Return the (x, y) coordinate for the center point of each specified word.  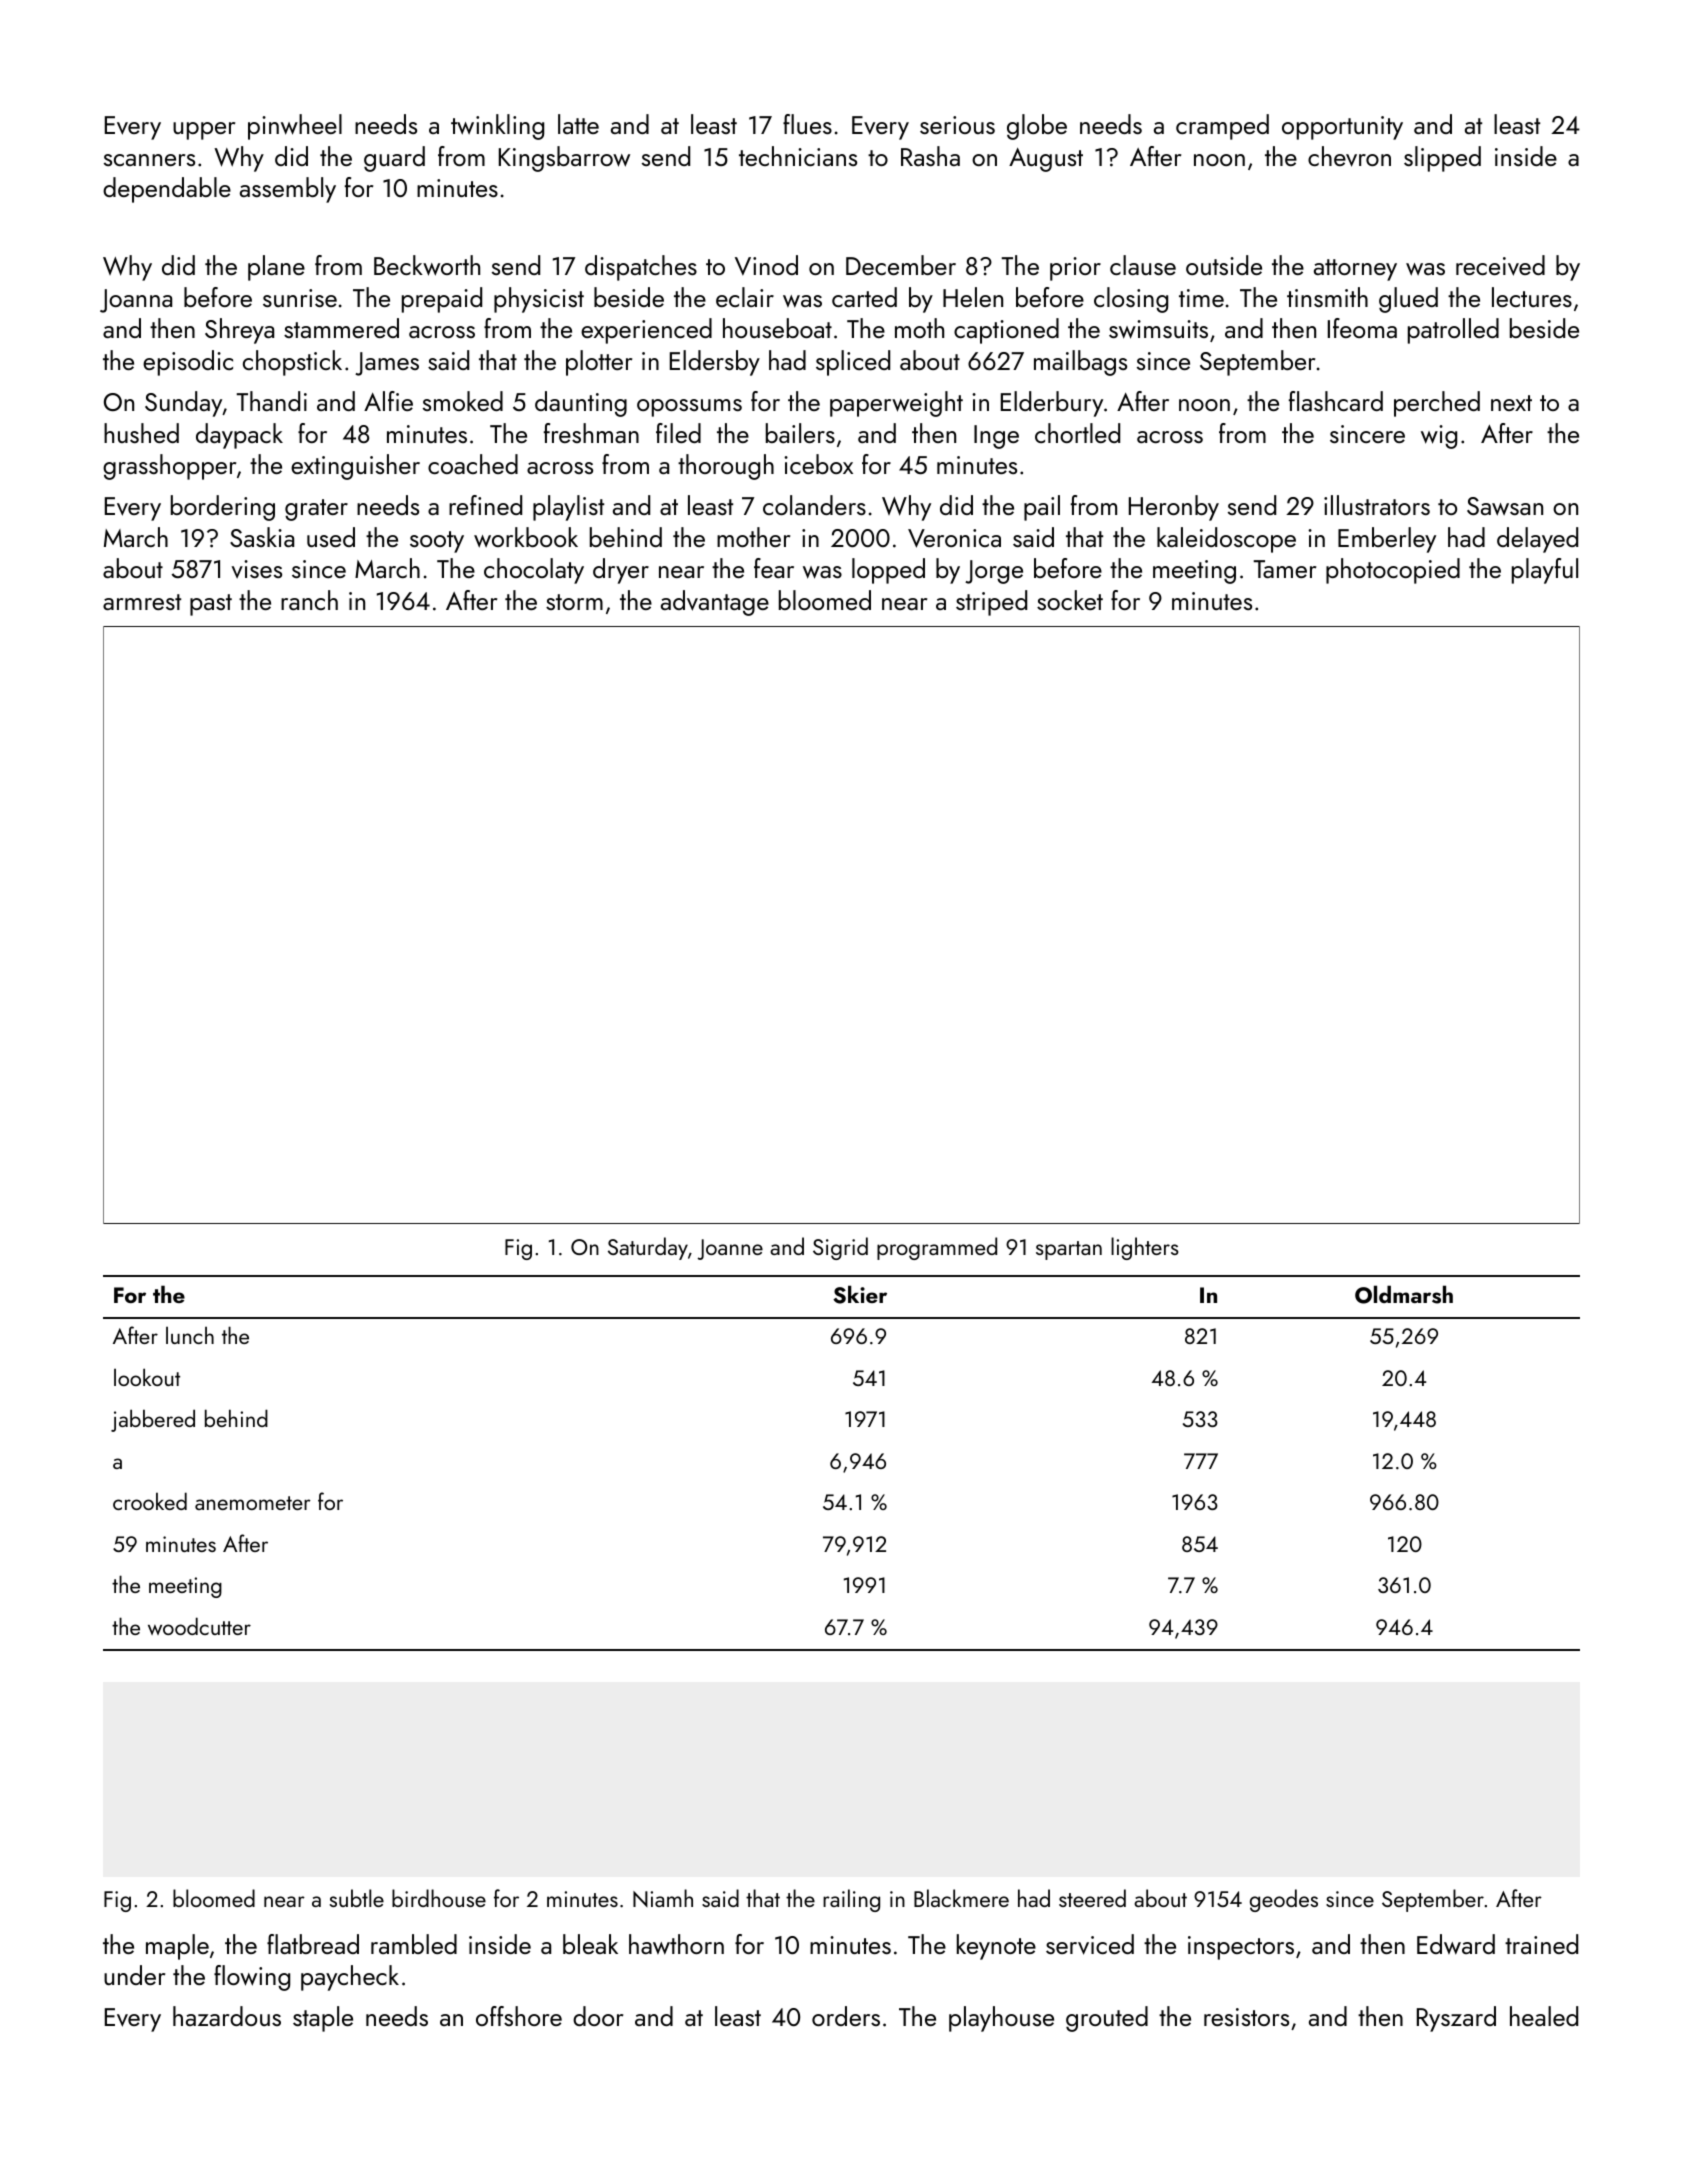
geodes (1284, 1900)
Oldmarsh (1404, 1294)
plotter (599, 363)
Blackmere (961, 1898)
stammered (341, 328)
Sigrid (840, 1248)
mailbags (1080, 363)
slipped (1442, 159)
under (134, 1975)
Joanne (730, 1249)
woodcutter (199, 1626)
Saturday (648, 1248)
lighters (1145, 1248)
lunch (190, 1335)
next (1511, 403)
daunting (581, 404)
